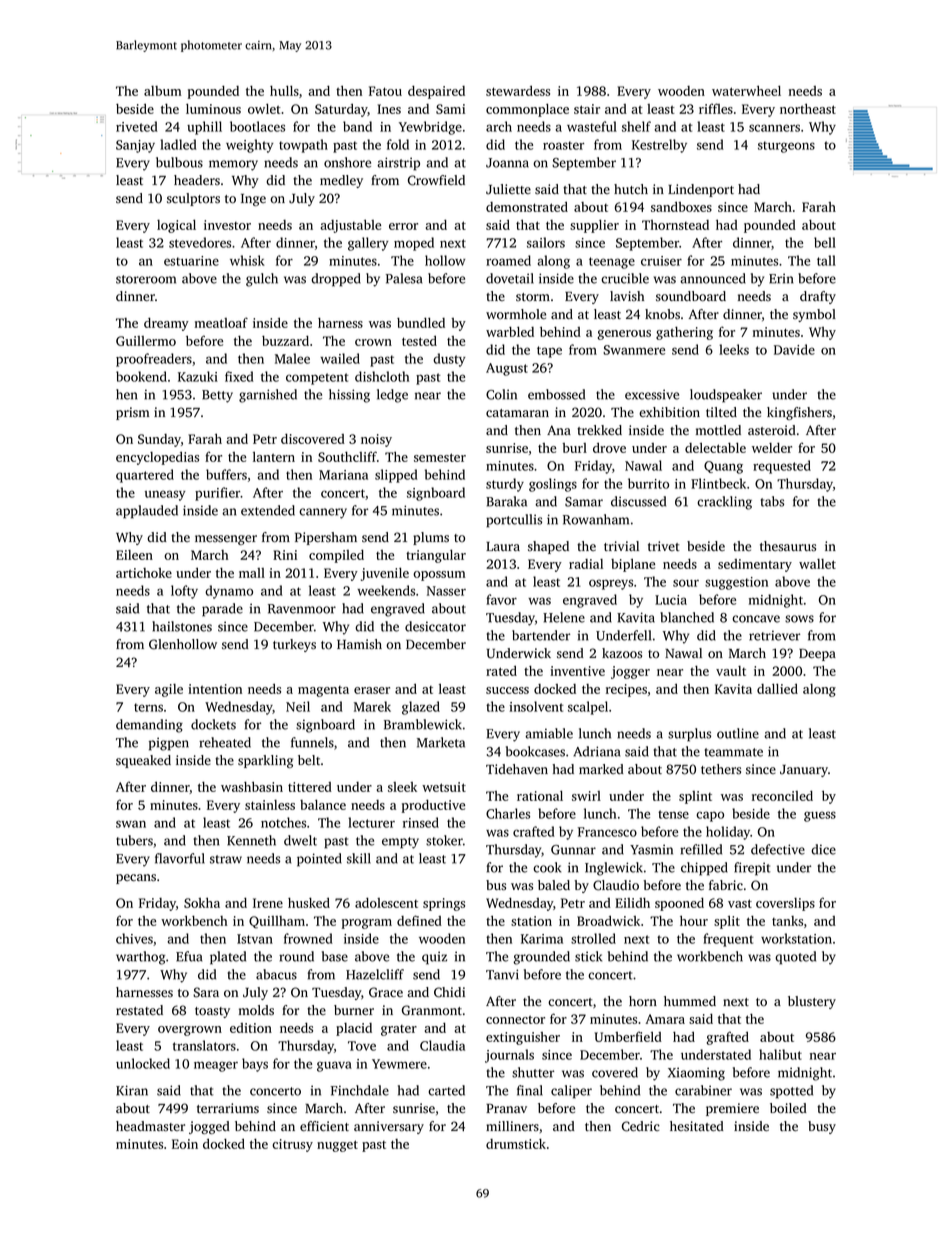 The height and width of the screenshot is (1233, 952). I want to click on squeaked, so click(143, 761).
